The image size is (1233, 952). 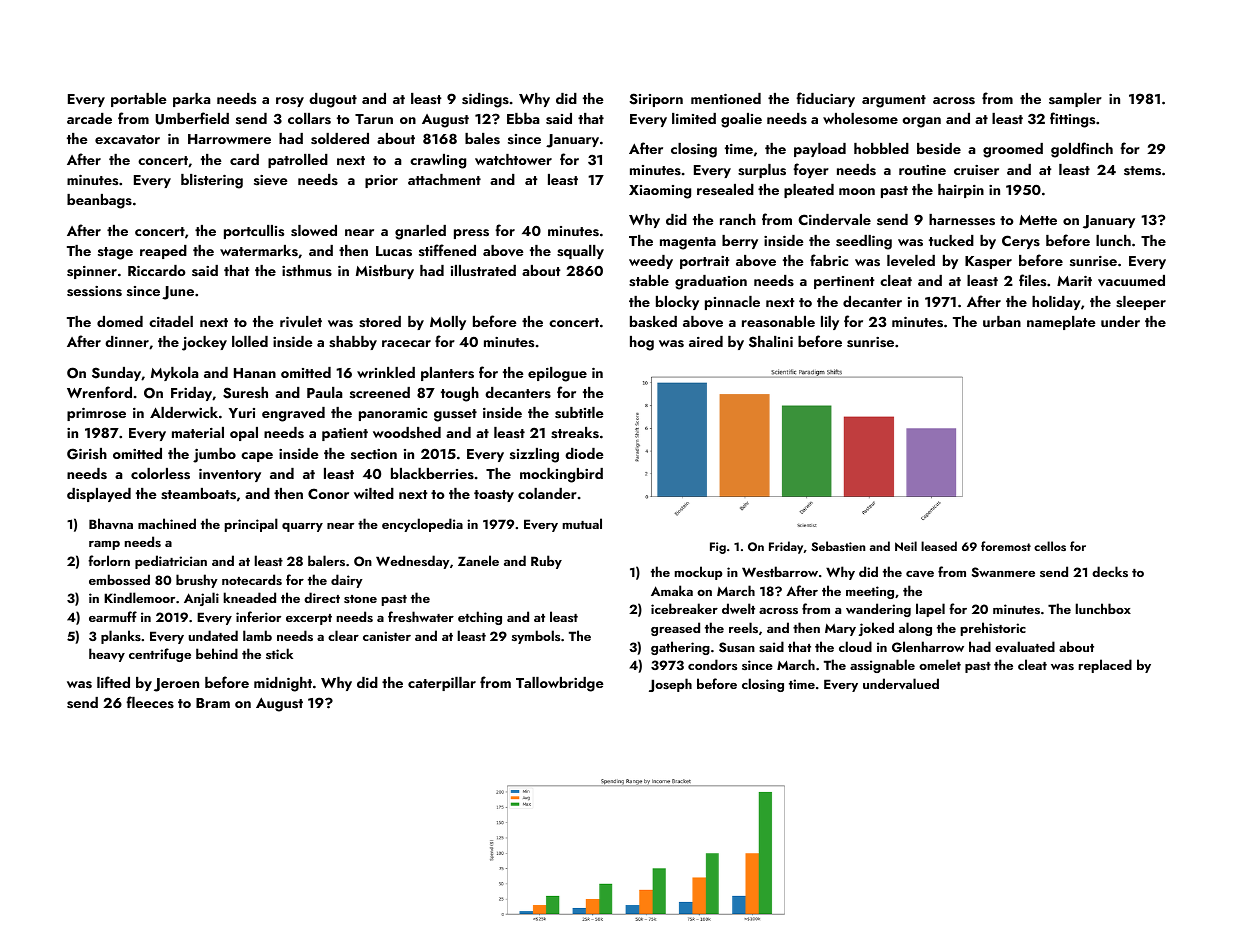 What do you see at coordinates (660, 192) in the screenshot?
I see `Xiaoming` at bounding box center [660, 192].
